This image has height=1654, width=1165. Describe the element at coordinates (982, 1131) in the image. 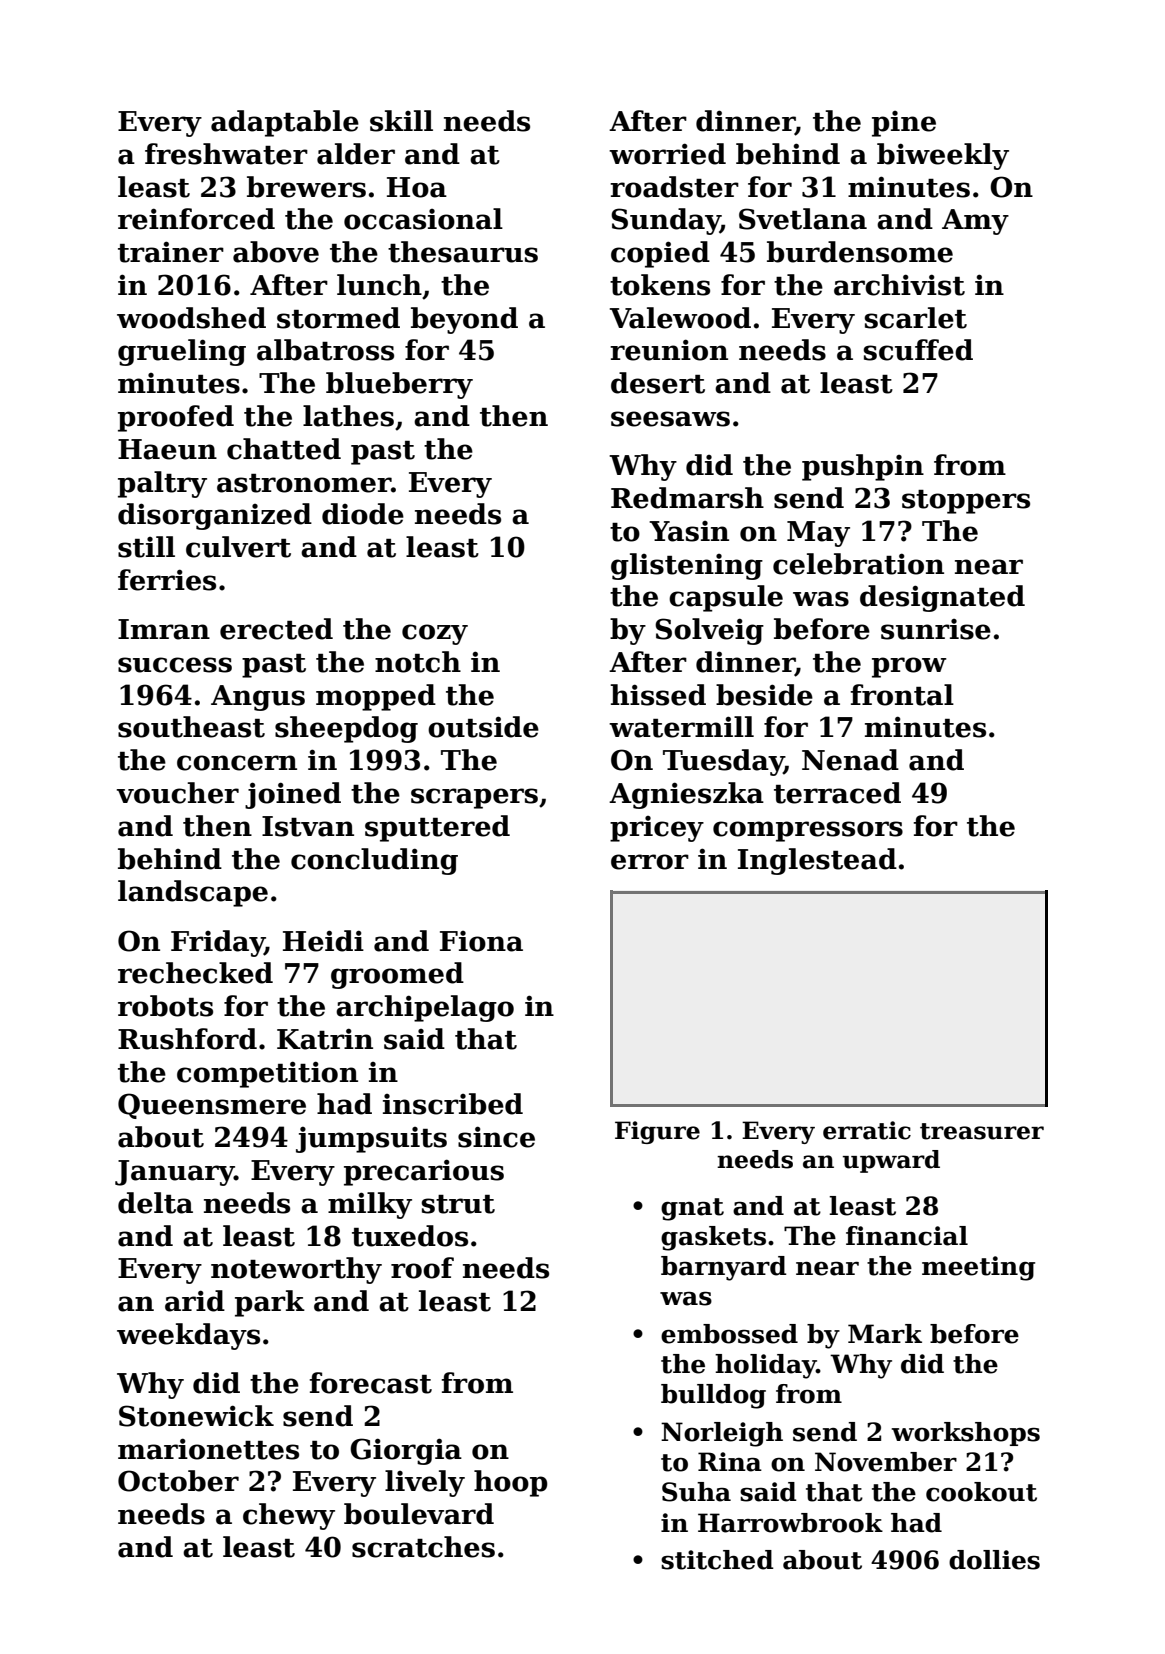

I see `treasurer` at that location.
